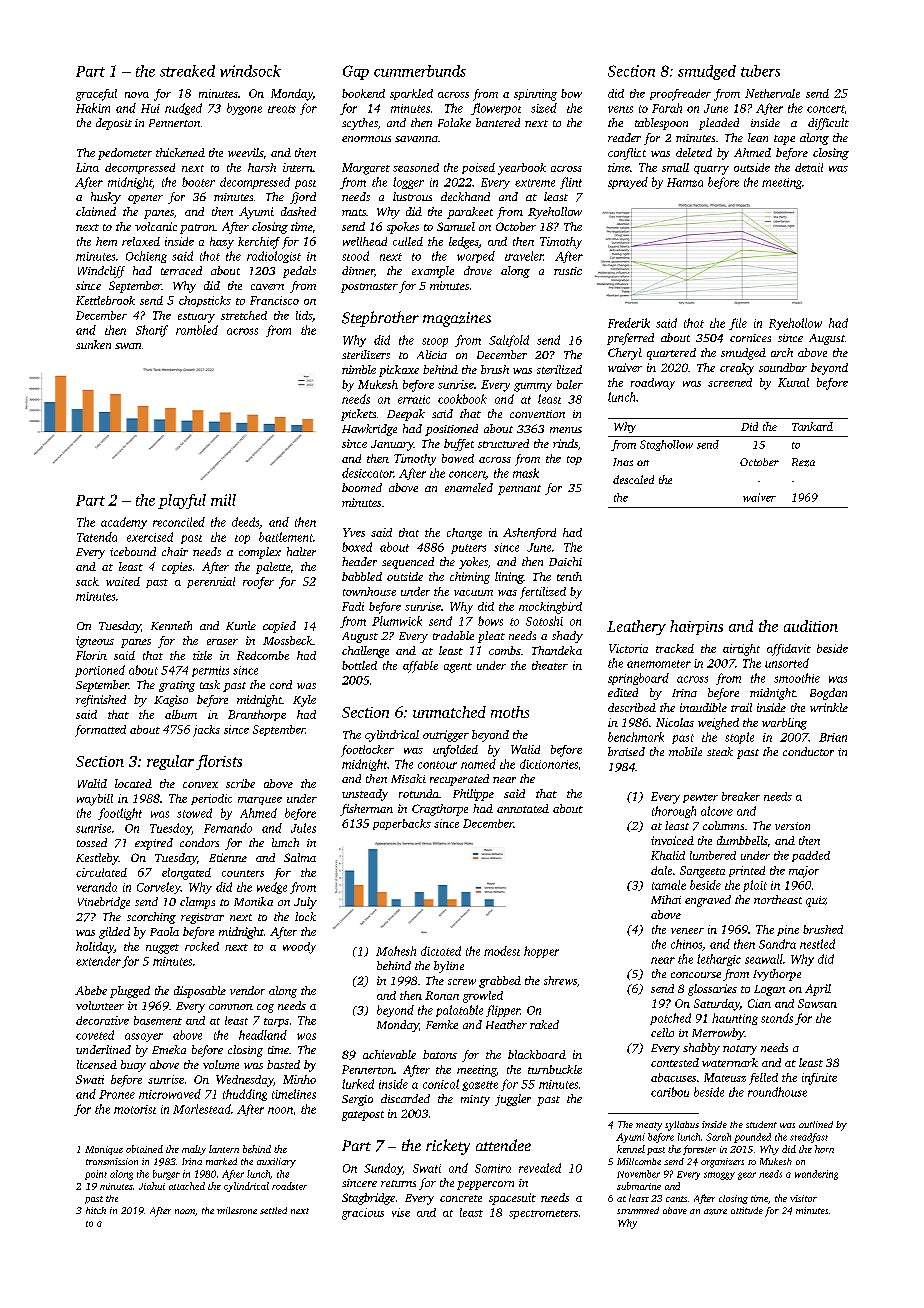  Describe the element at coordinates (808, 751) in the image. I see `conductor` at that location.
